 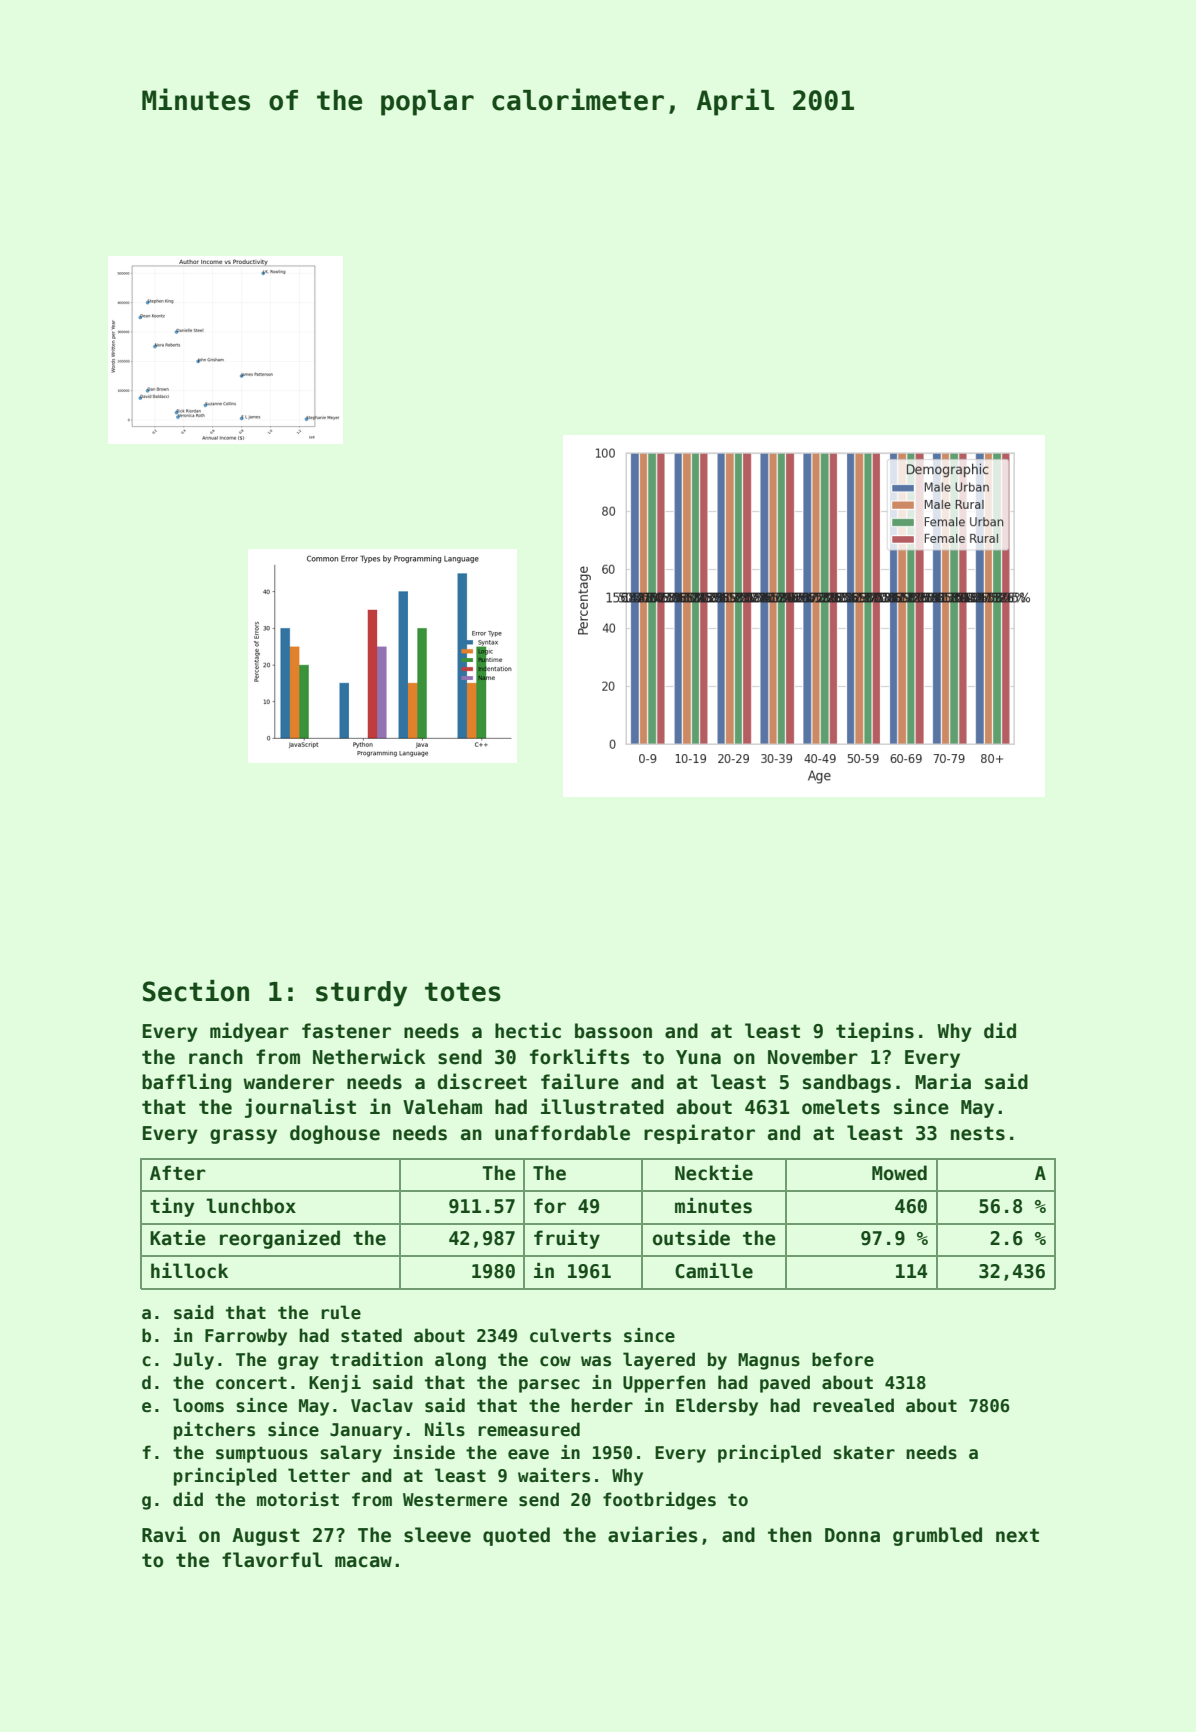 I want to click on nests, so click(x=978, y=1133).
